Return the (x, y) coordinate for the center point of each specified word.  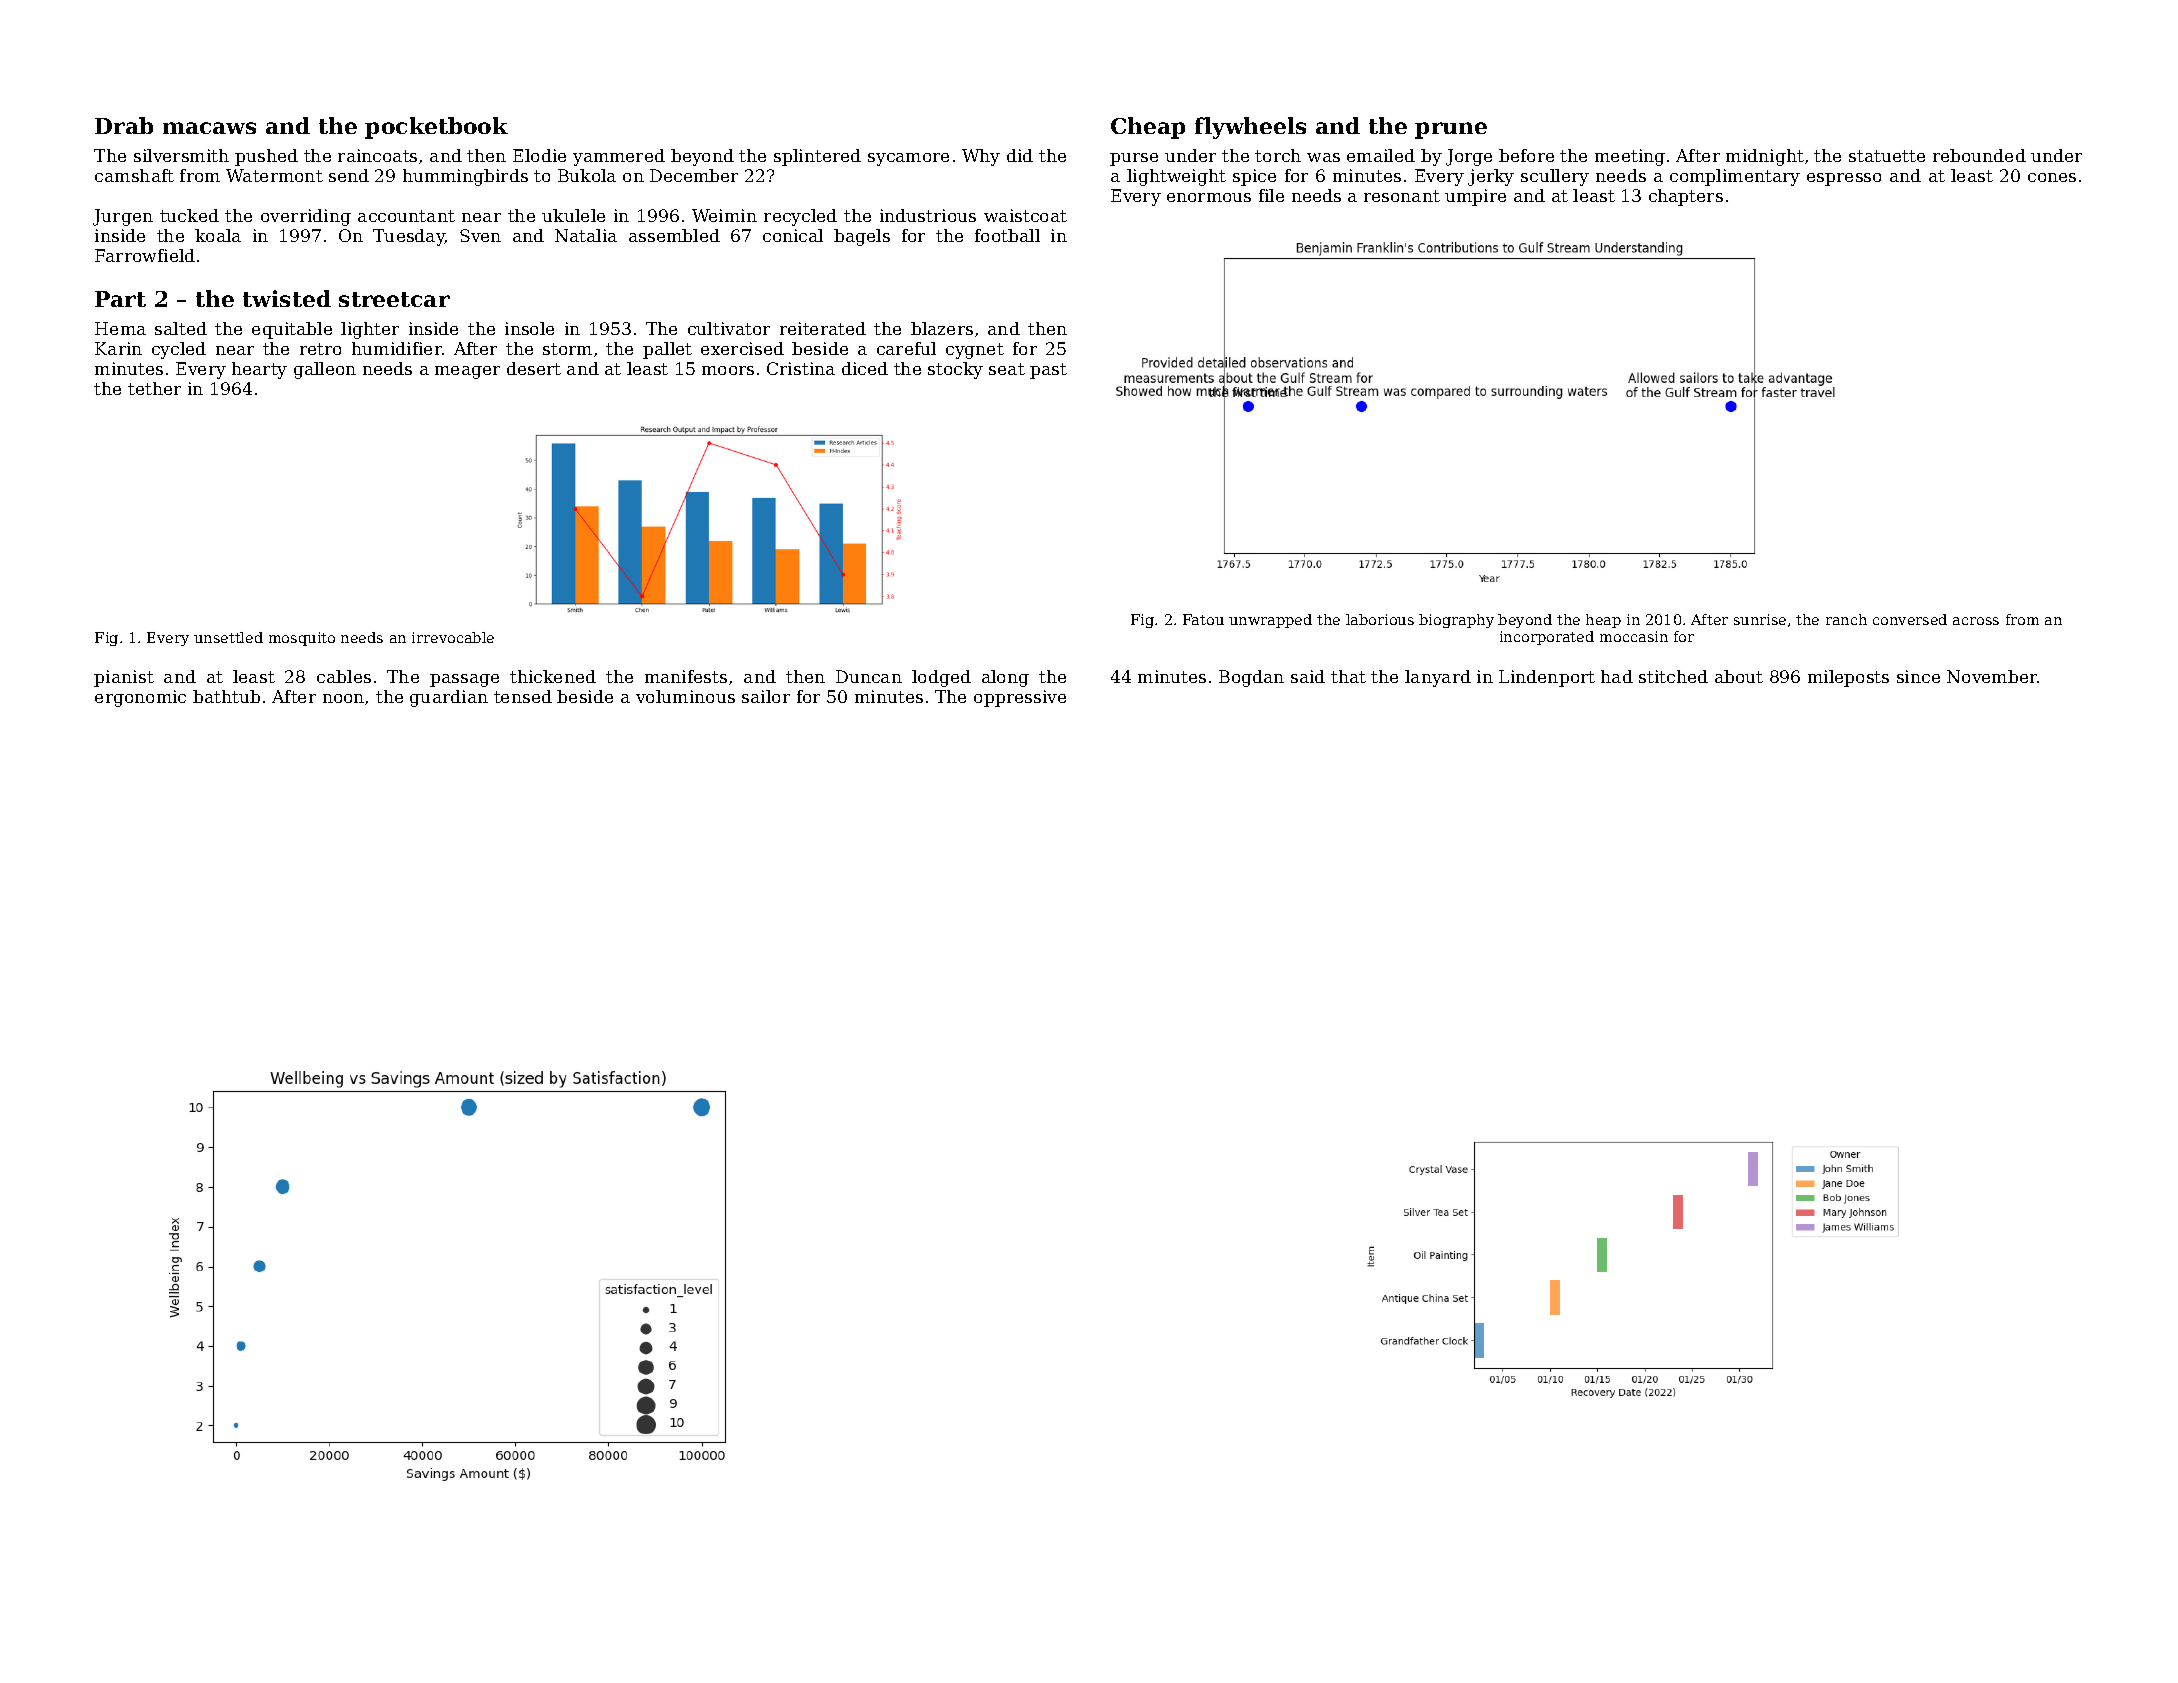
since (1918, 676)
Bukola (587, 175)
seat (1007, 369)
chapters (1686, 197)
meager (467, 372)
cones (2052, 177)
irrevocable (453, 637)
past (1048, 371)
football (1007, 235)
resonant (1402, 196)
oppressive (1020, 698)
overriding (306, 217)
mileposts (1848, 678)
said (1308, 676)
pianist (124, 678)
